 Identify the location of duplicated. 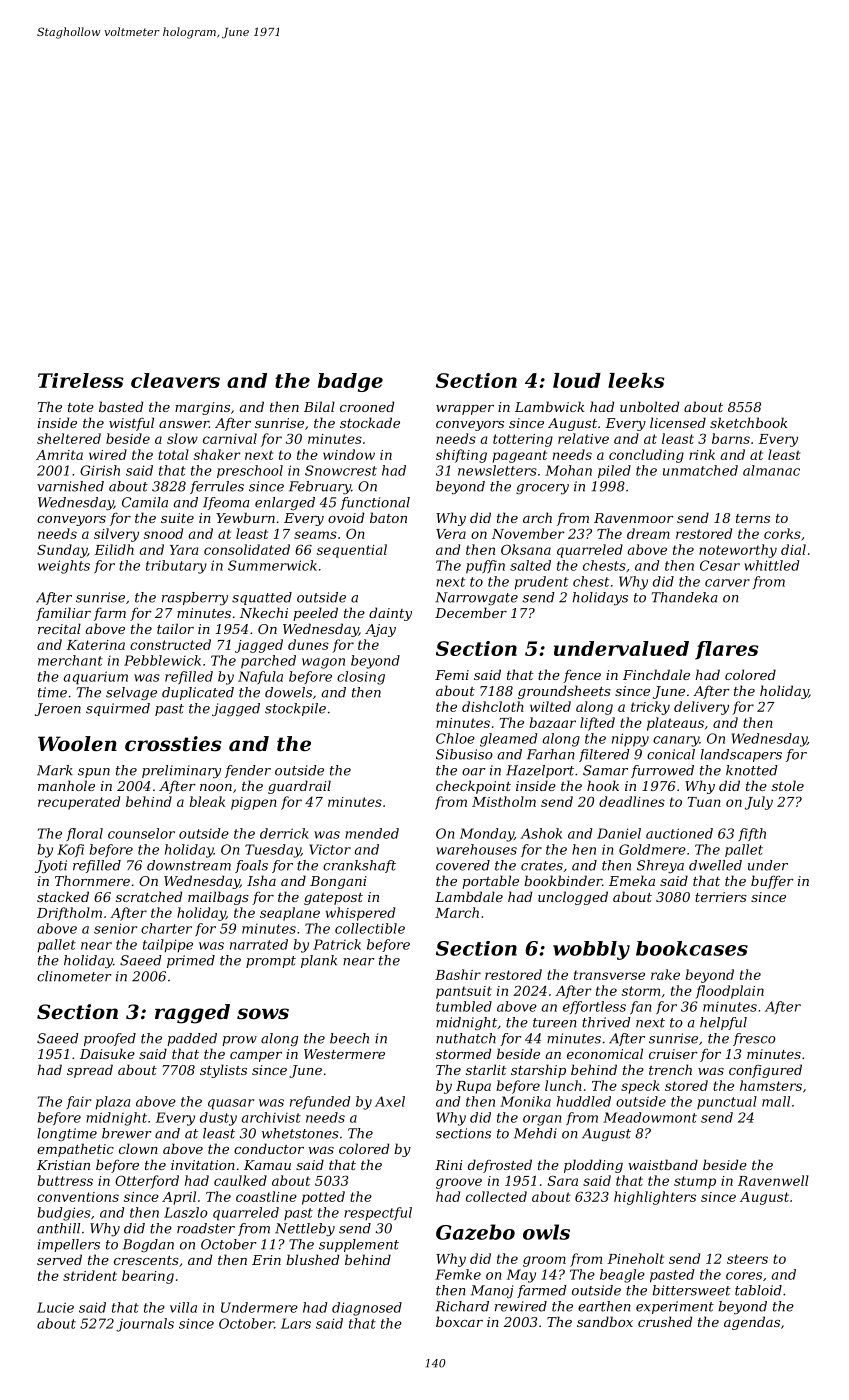
(198, 693).
